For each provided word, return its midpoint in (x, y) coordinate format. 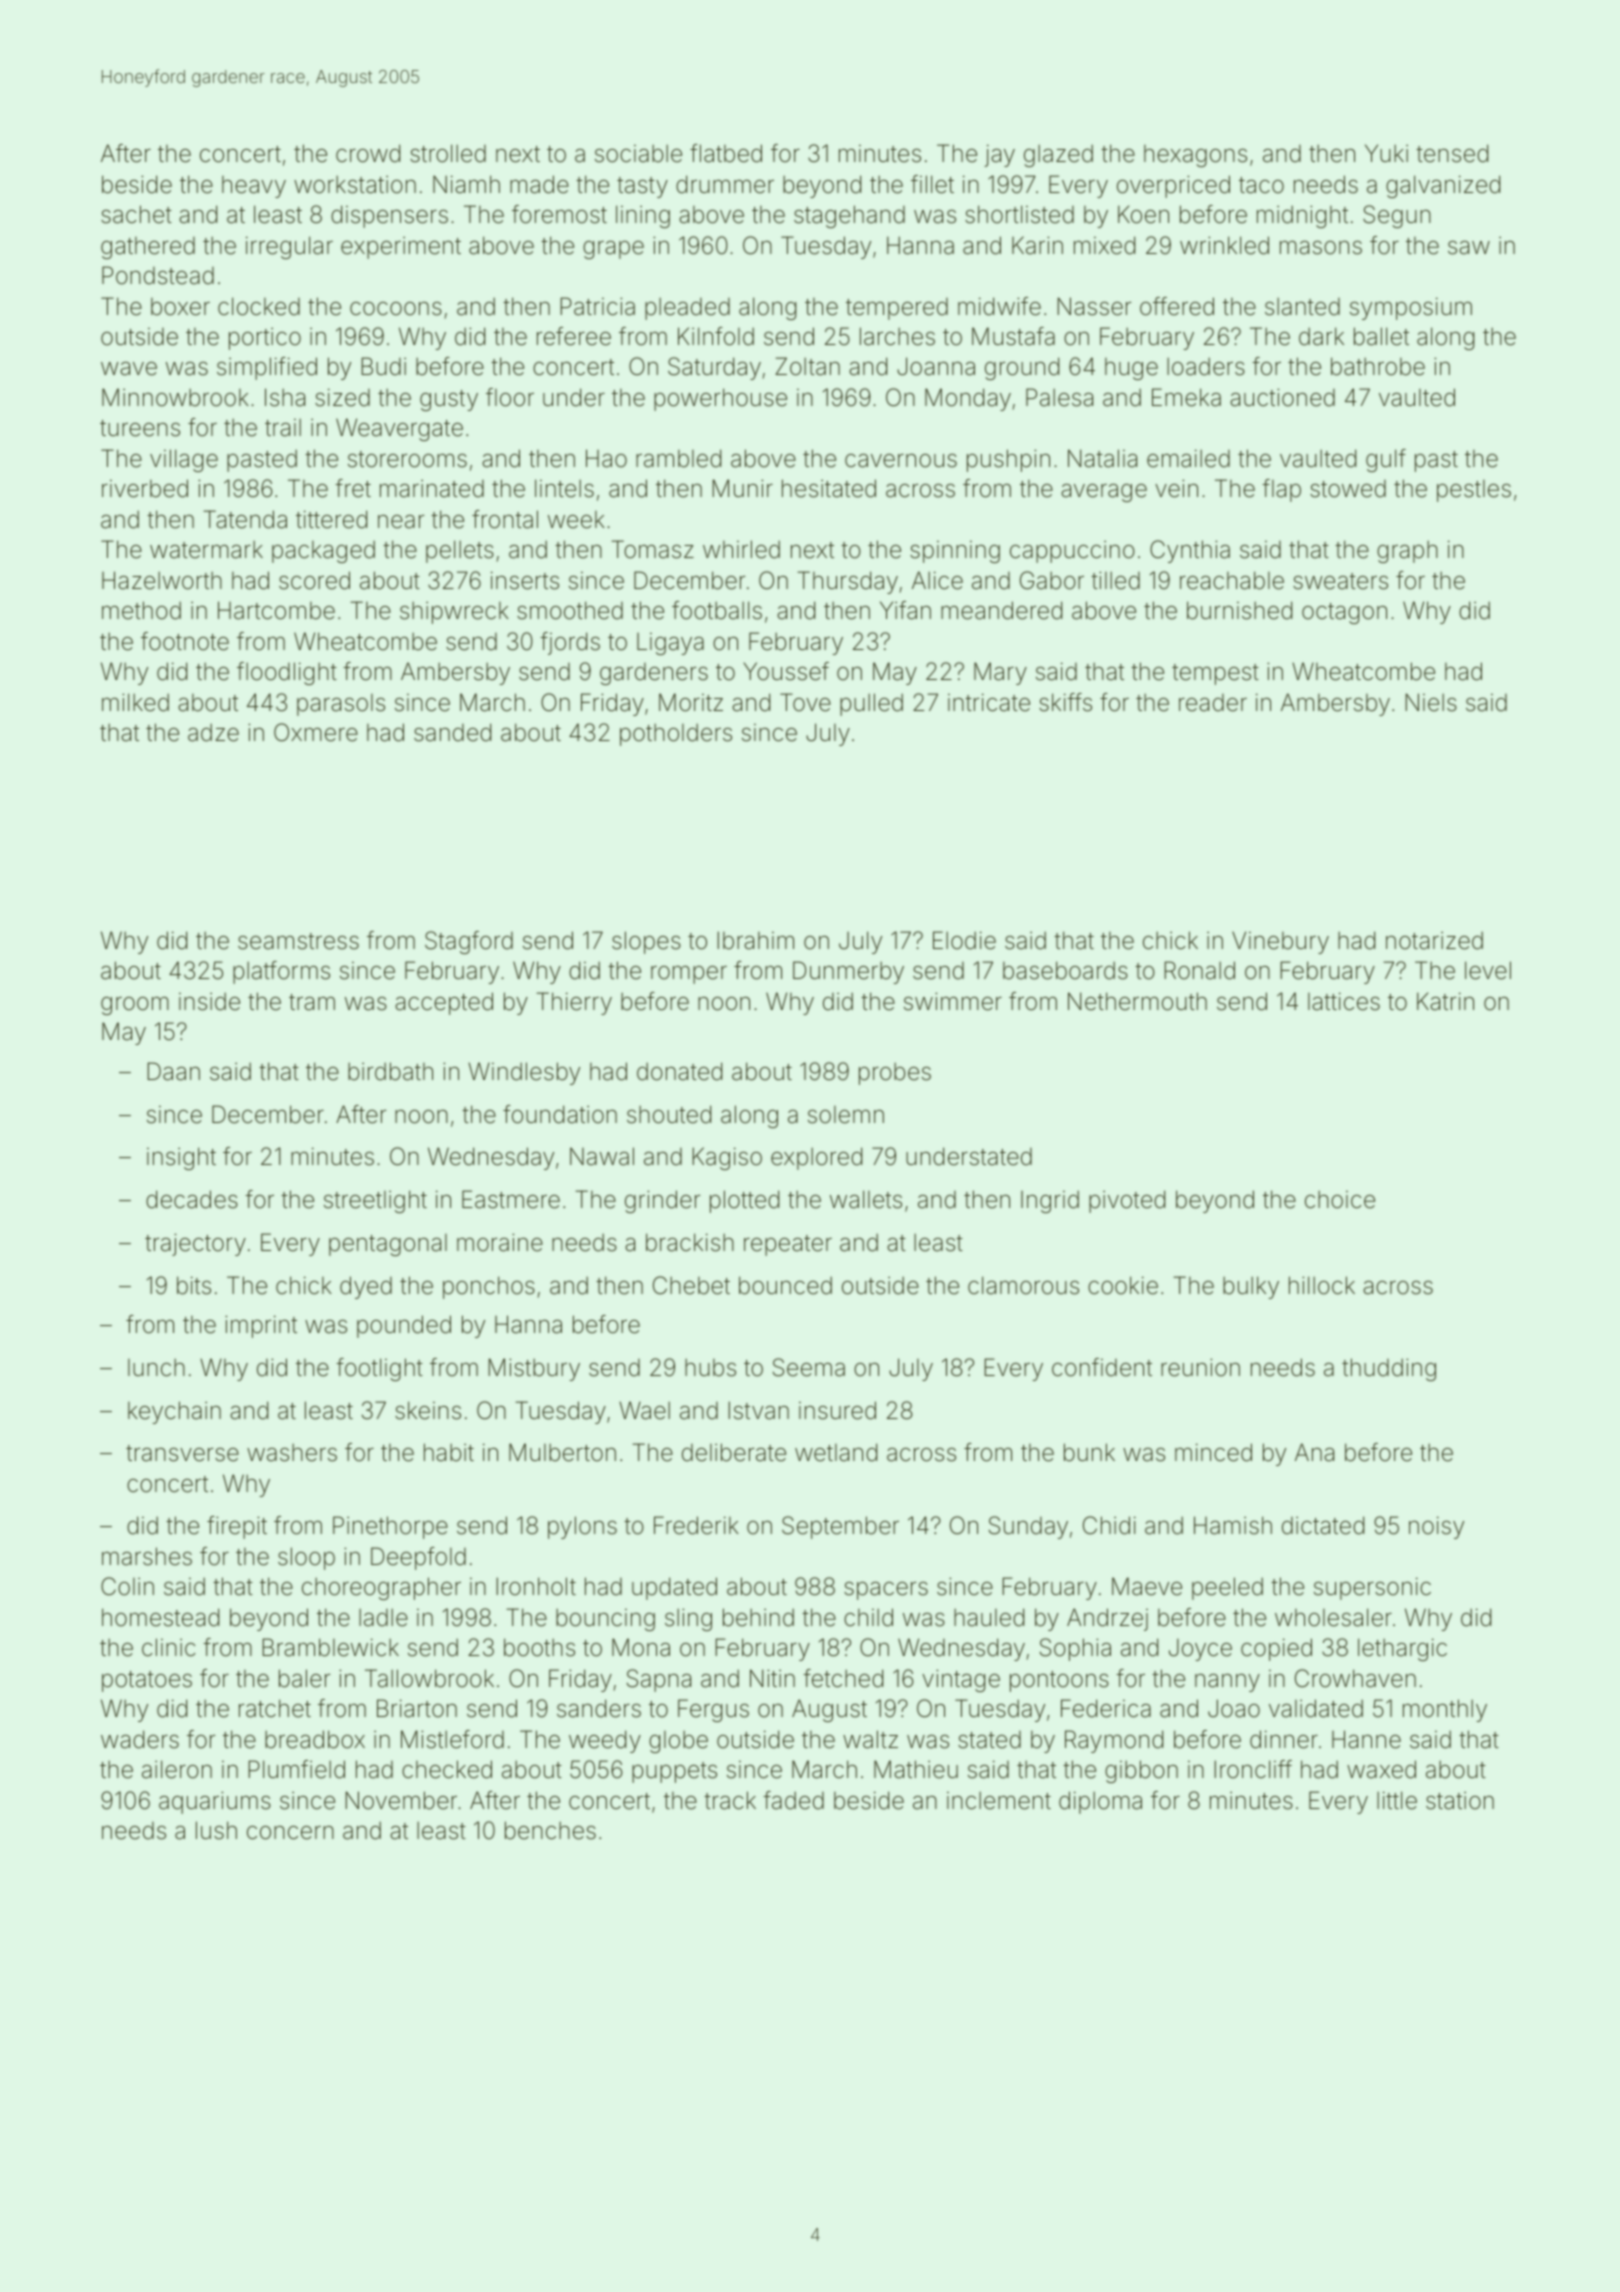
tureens (140, 428)
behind (758, 1617)
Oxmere (316, 732)
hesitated (829, 488)
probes (895, 1074)
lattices (1344, 1001)
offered (1177, 306)
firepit (237, 1527)
